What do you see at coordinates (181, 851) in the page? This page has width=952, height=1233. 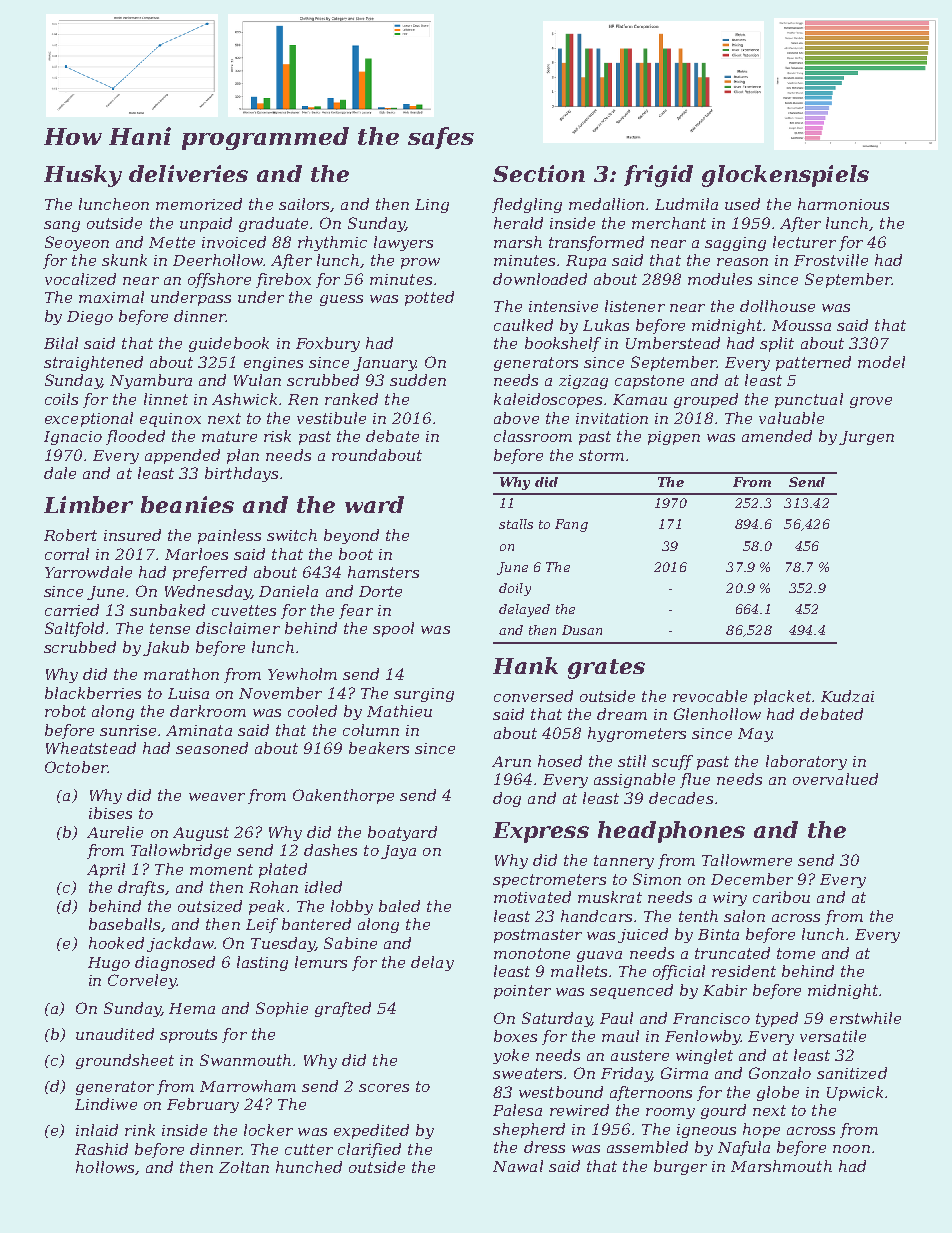 I see `Tallowbridge` at bounding box center [181, 851].
